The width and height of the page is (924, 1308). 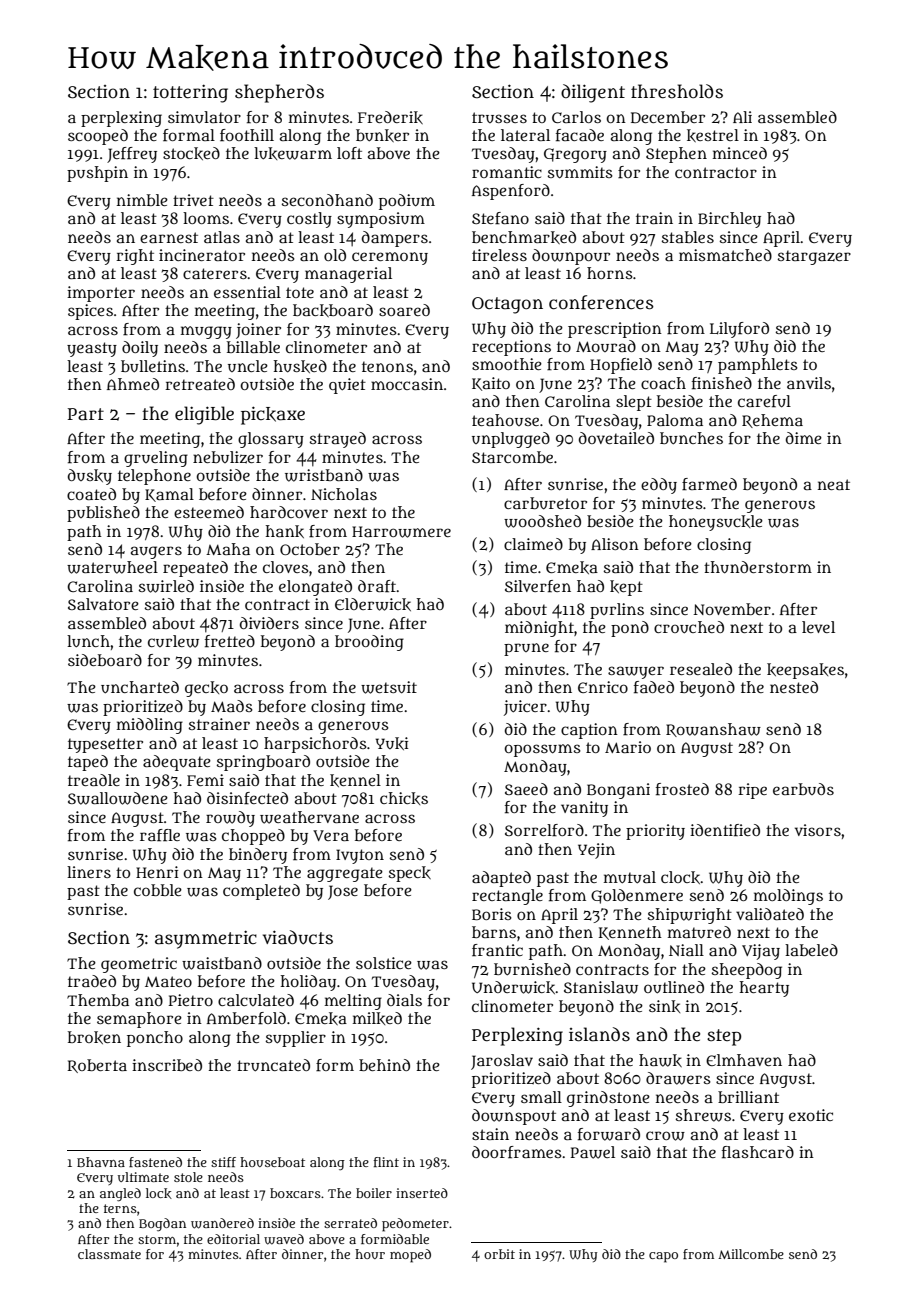 I want to click on billable, so click(x=253, y=347).
